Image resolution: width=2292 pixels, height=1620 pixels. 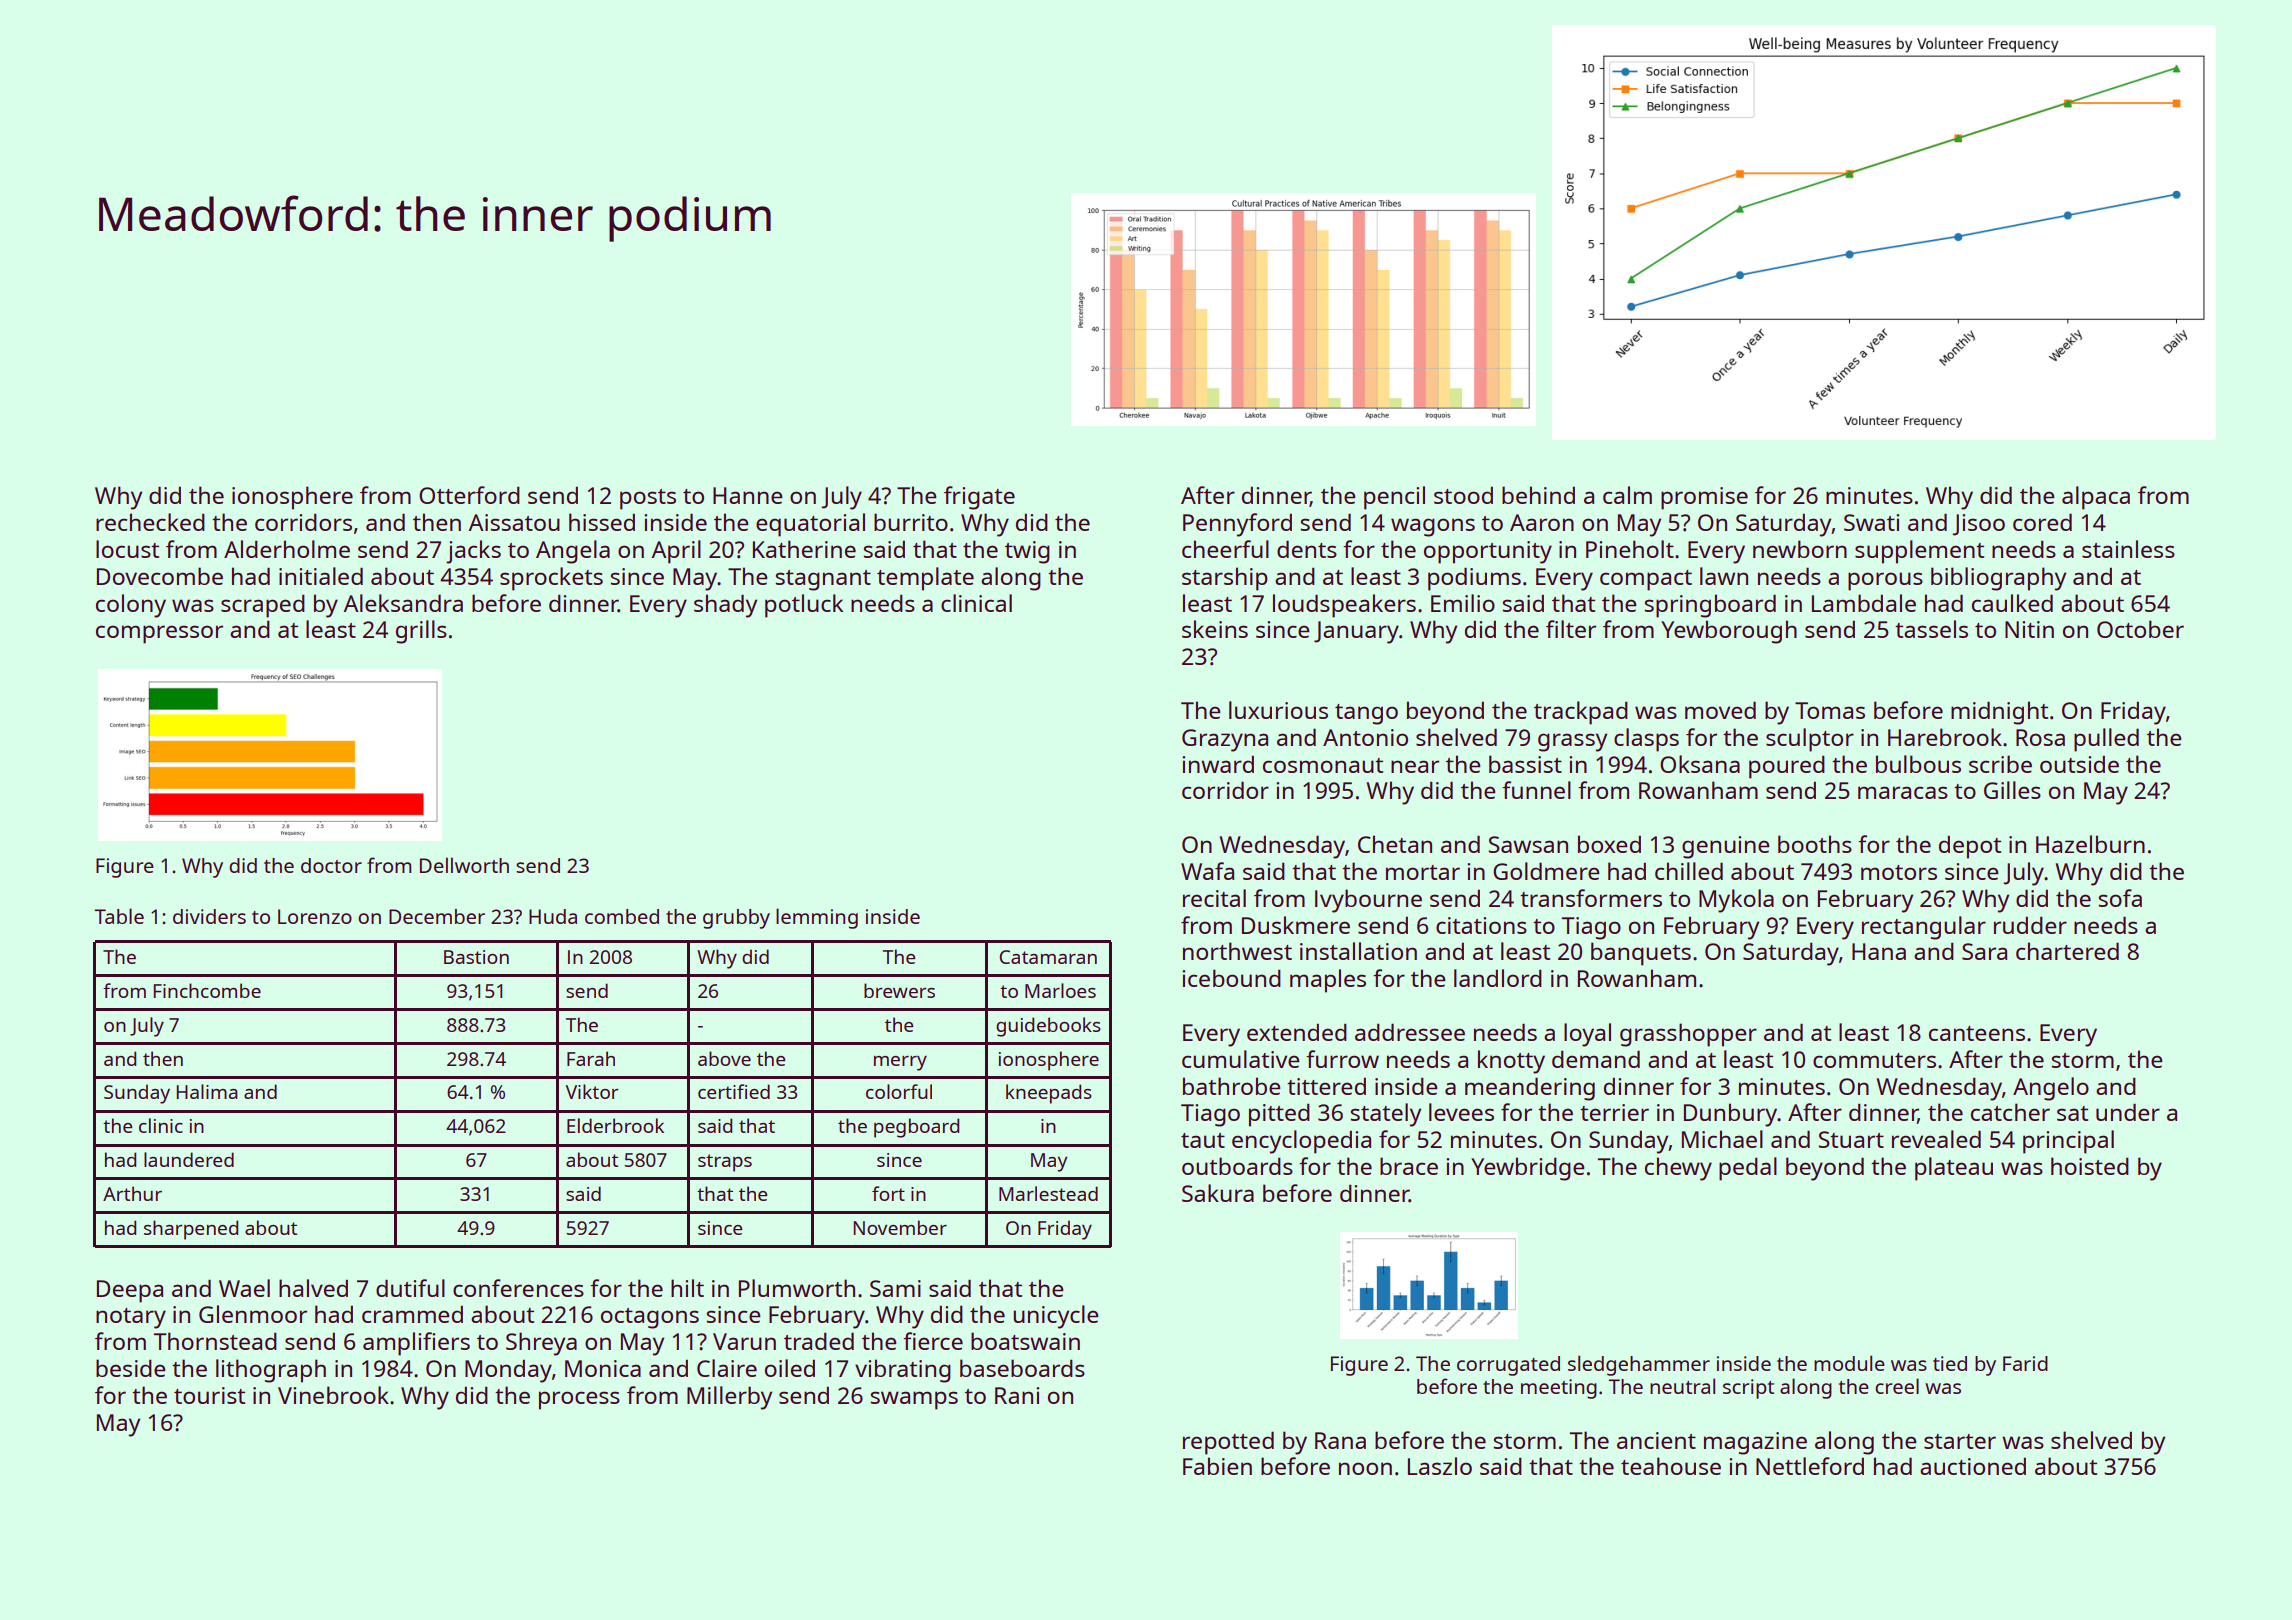 What do you see at coordinates (119, 916) in the screenshot?
I see `Table` at bounding box center [119, 916].
